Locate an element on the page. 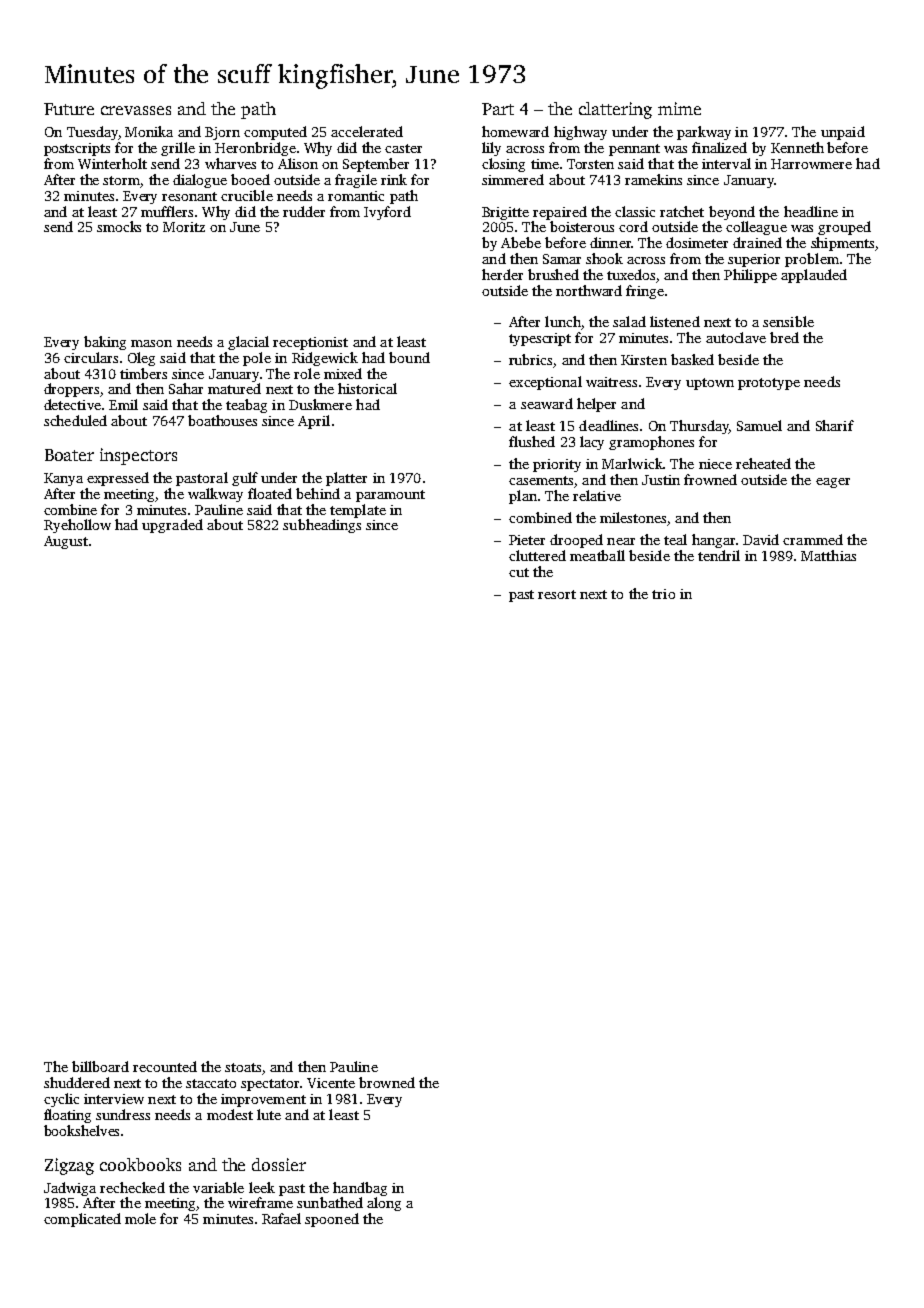 The height and width of the page is (1308, 924). Abebe is located at coordinates (521, 242).
